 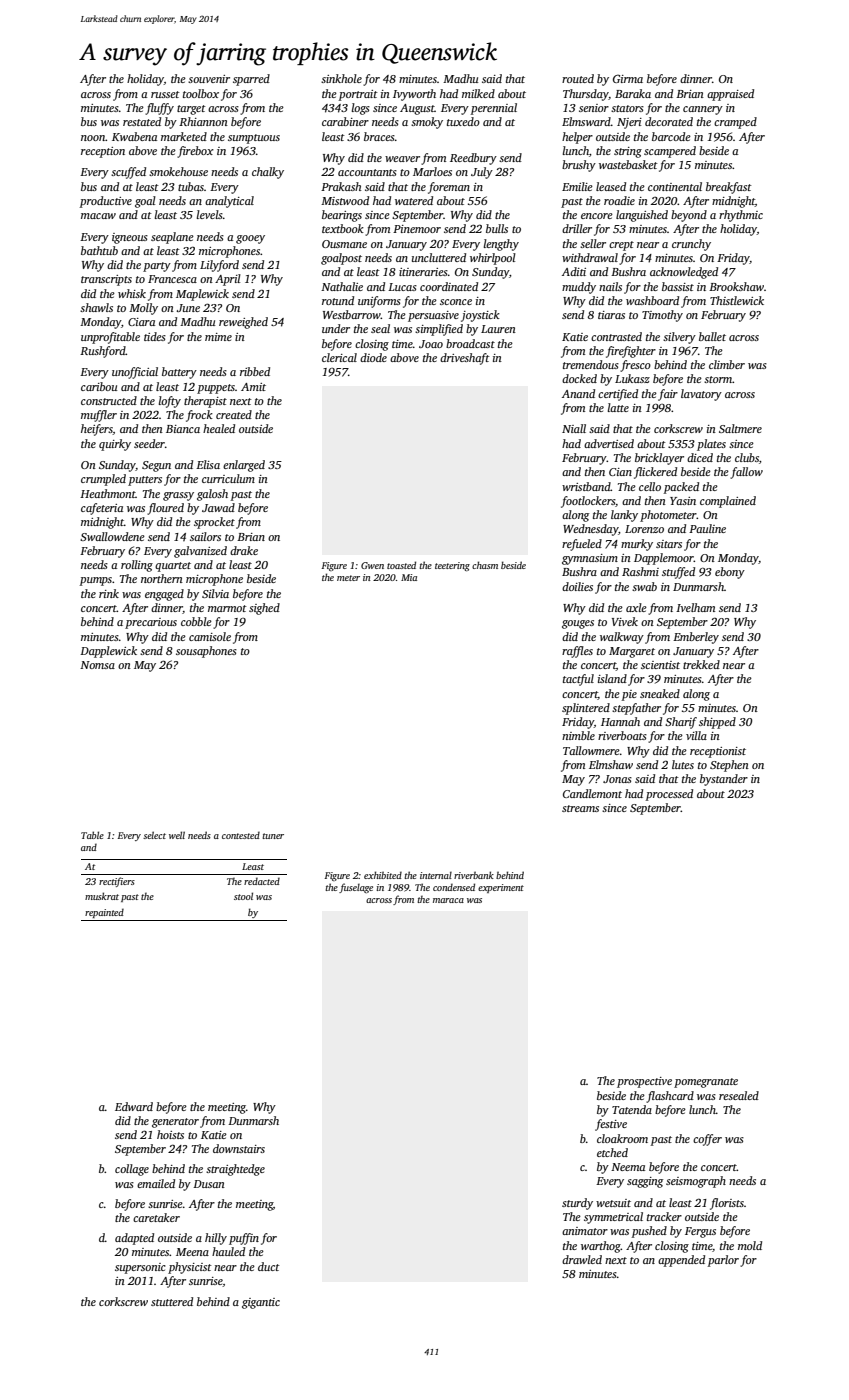 What do you see at coordinates (409, 577) in the page?
I see `Mia` at bounding box center [409, 577].
